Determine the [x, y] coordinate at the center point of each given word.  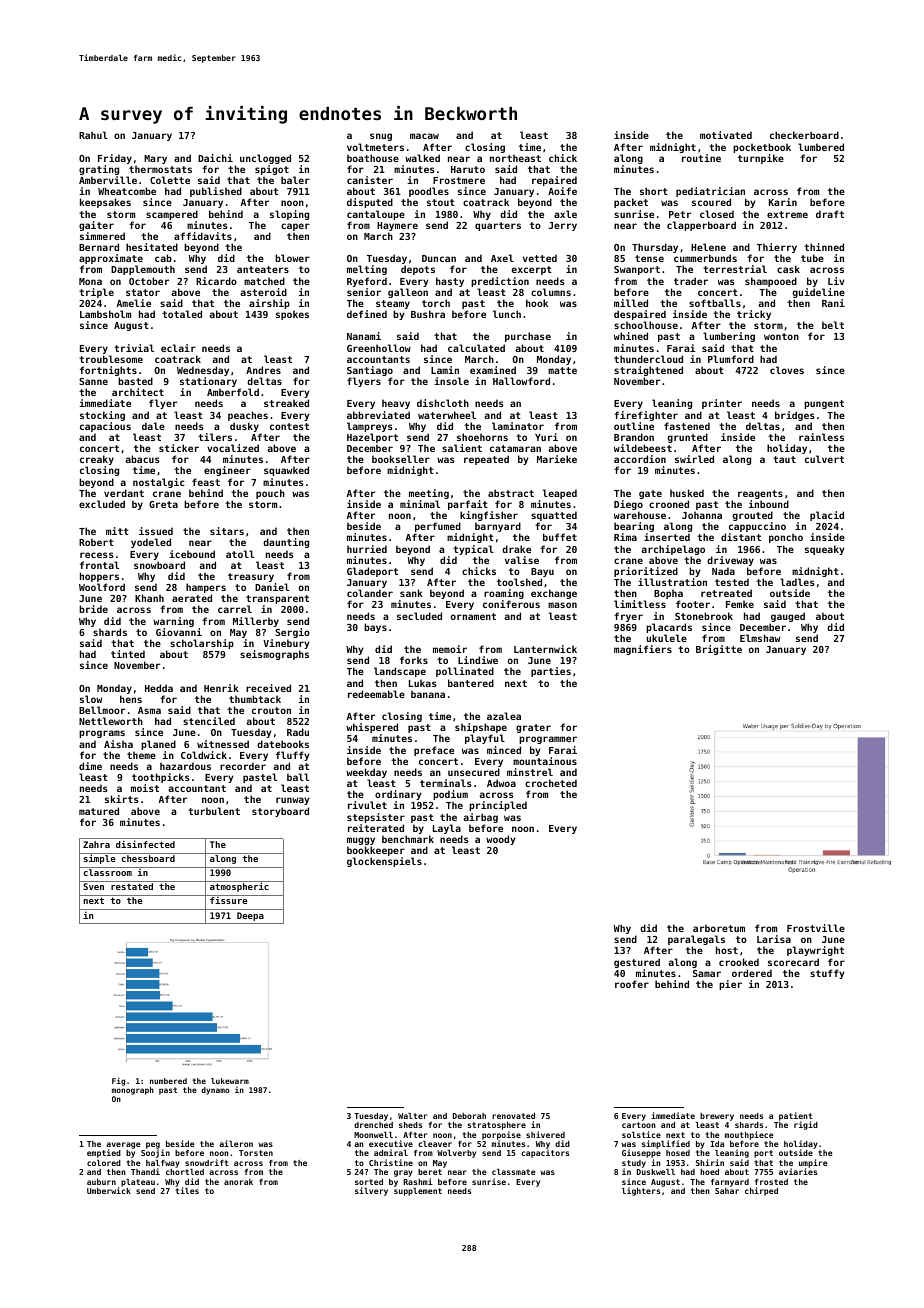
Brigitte [719, 650]
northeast [515, 158]
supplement [418, 1192]
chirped [761, 1191]
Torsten [256, 1153]
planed [158, 745]
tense [649, 258]
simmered [102, 236]
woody [501, 840]
